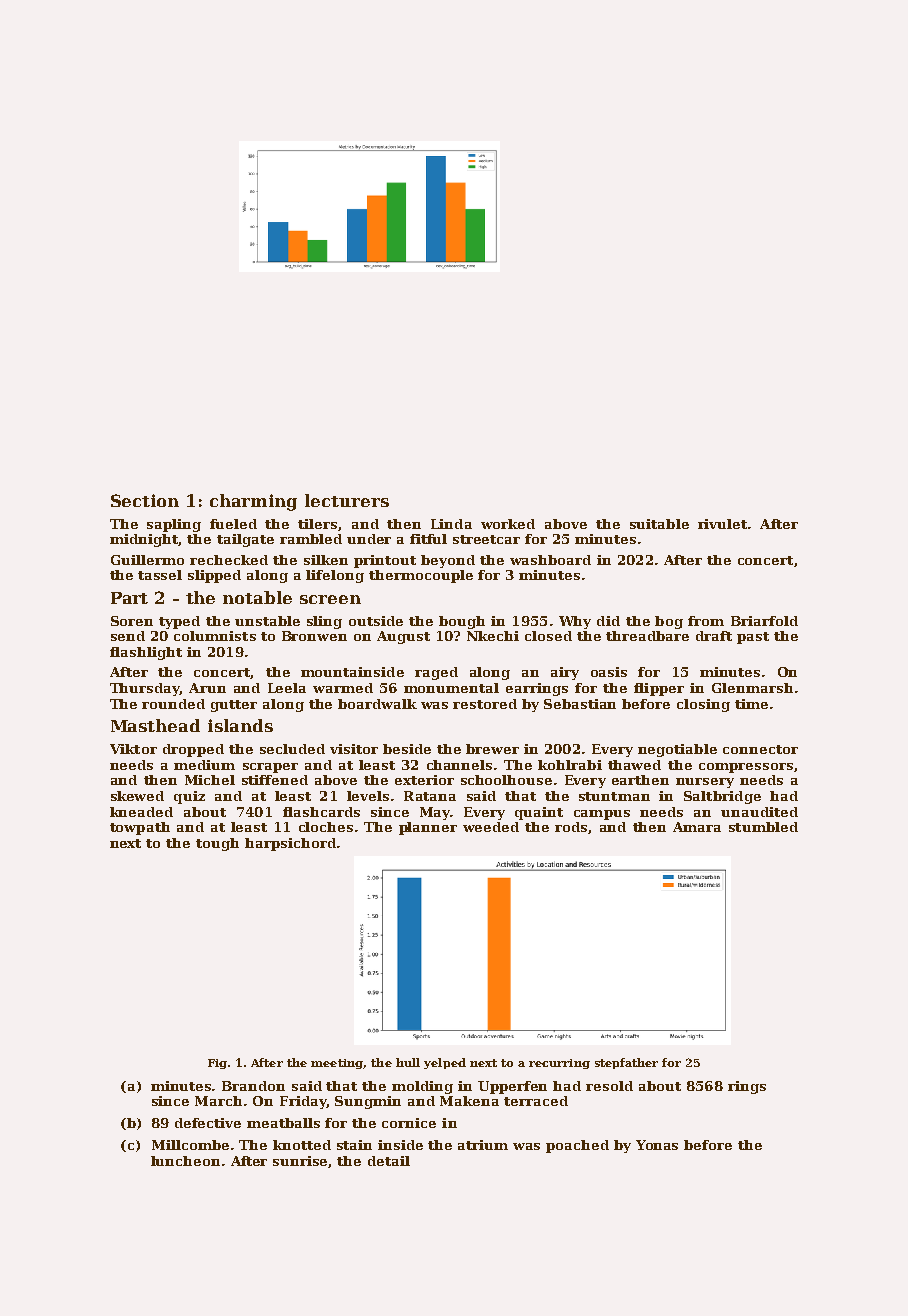 This page has height=1316, width=908. I want to click on detail, so click(389, 1161).
